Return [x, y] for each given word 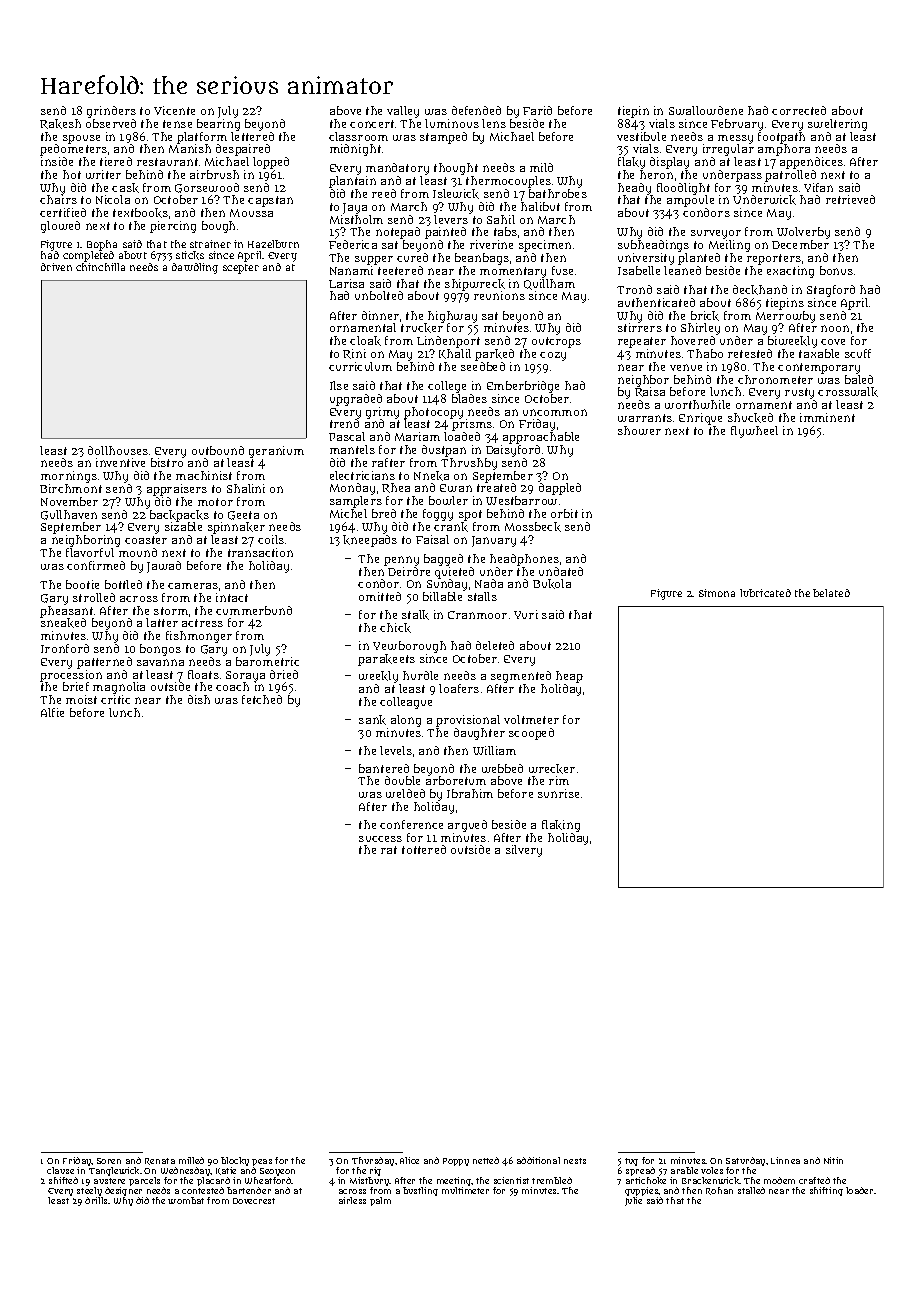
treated [496, 487]
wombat [186, 1200]
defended [476, 110]
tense [177, 124]
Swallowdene [706, 110]
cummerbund [254, 610]
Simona [717, 593]
